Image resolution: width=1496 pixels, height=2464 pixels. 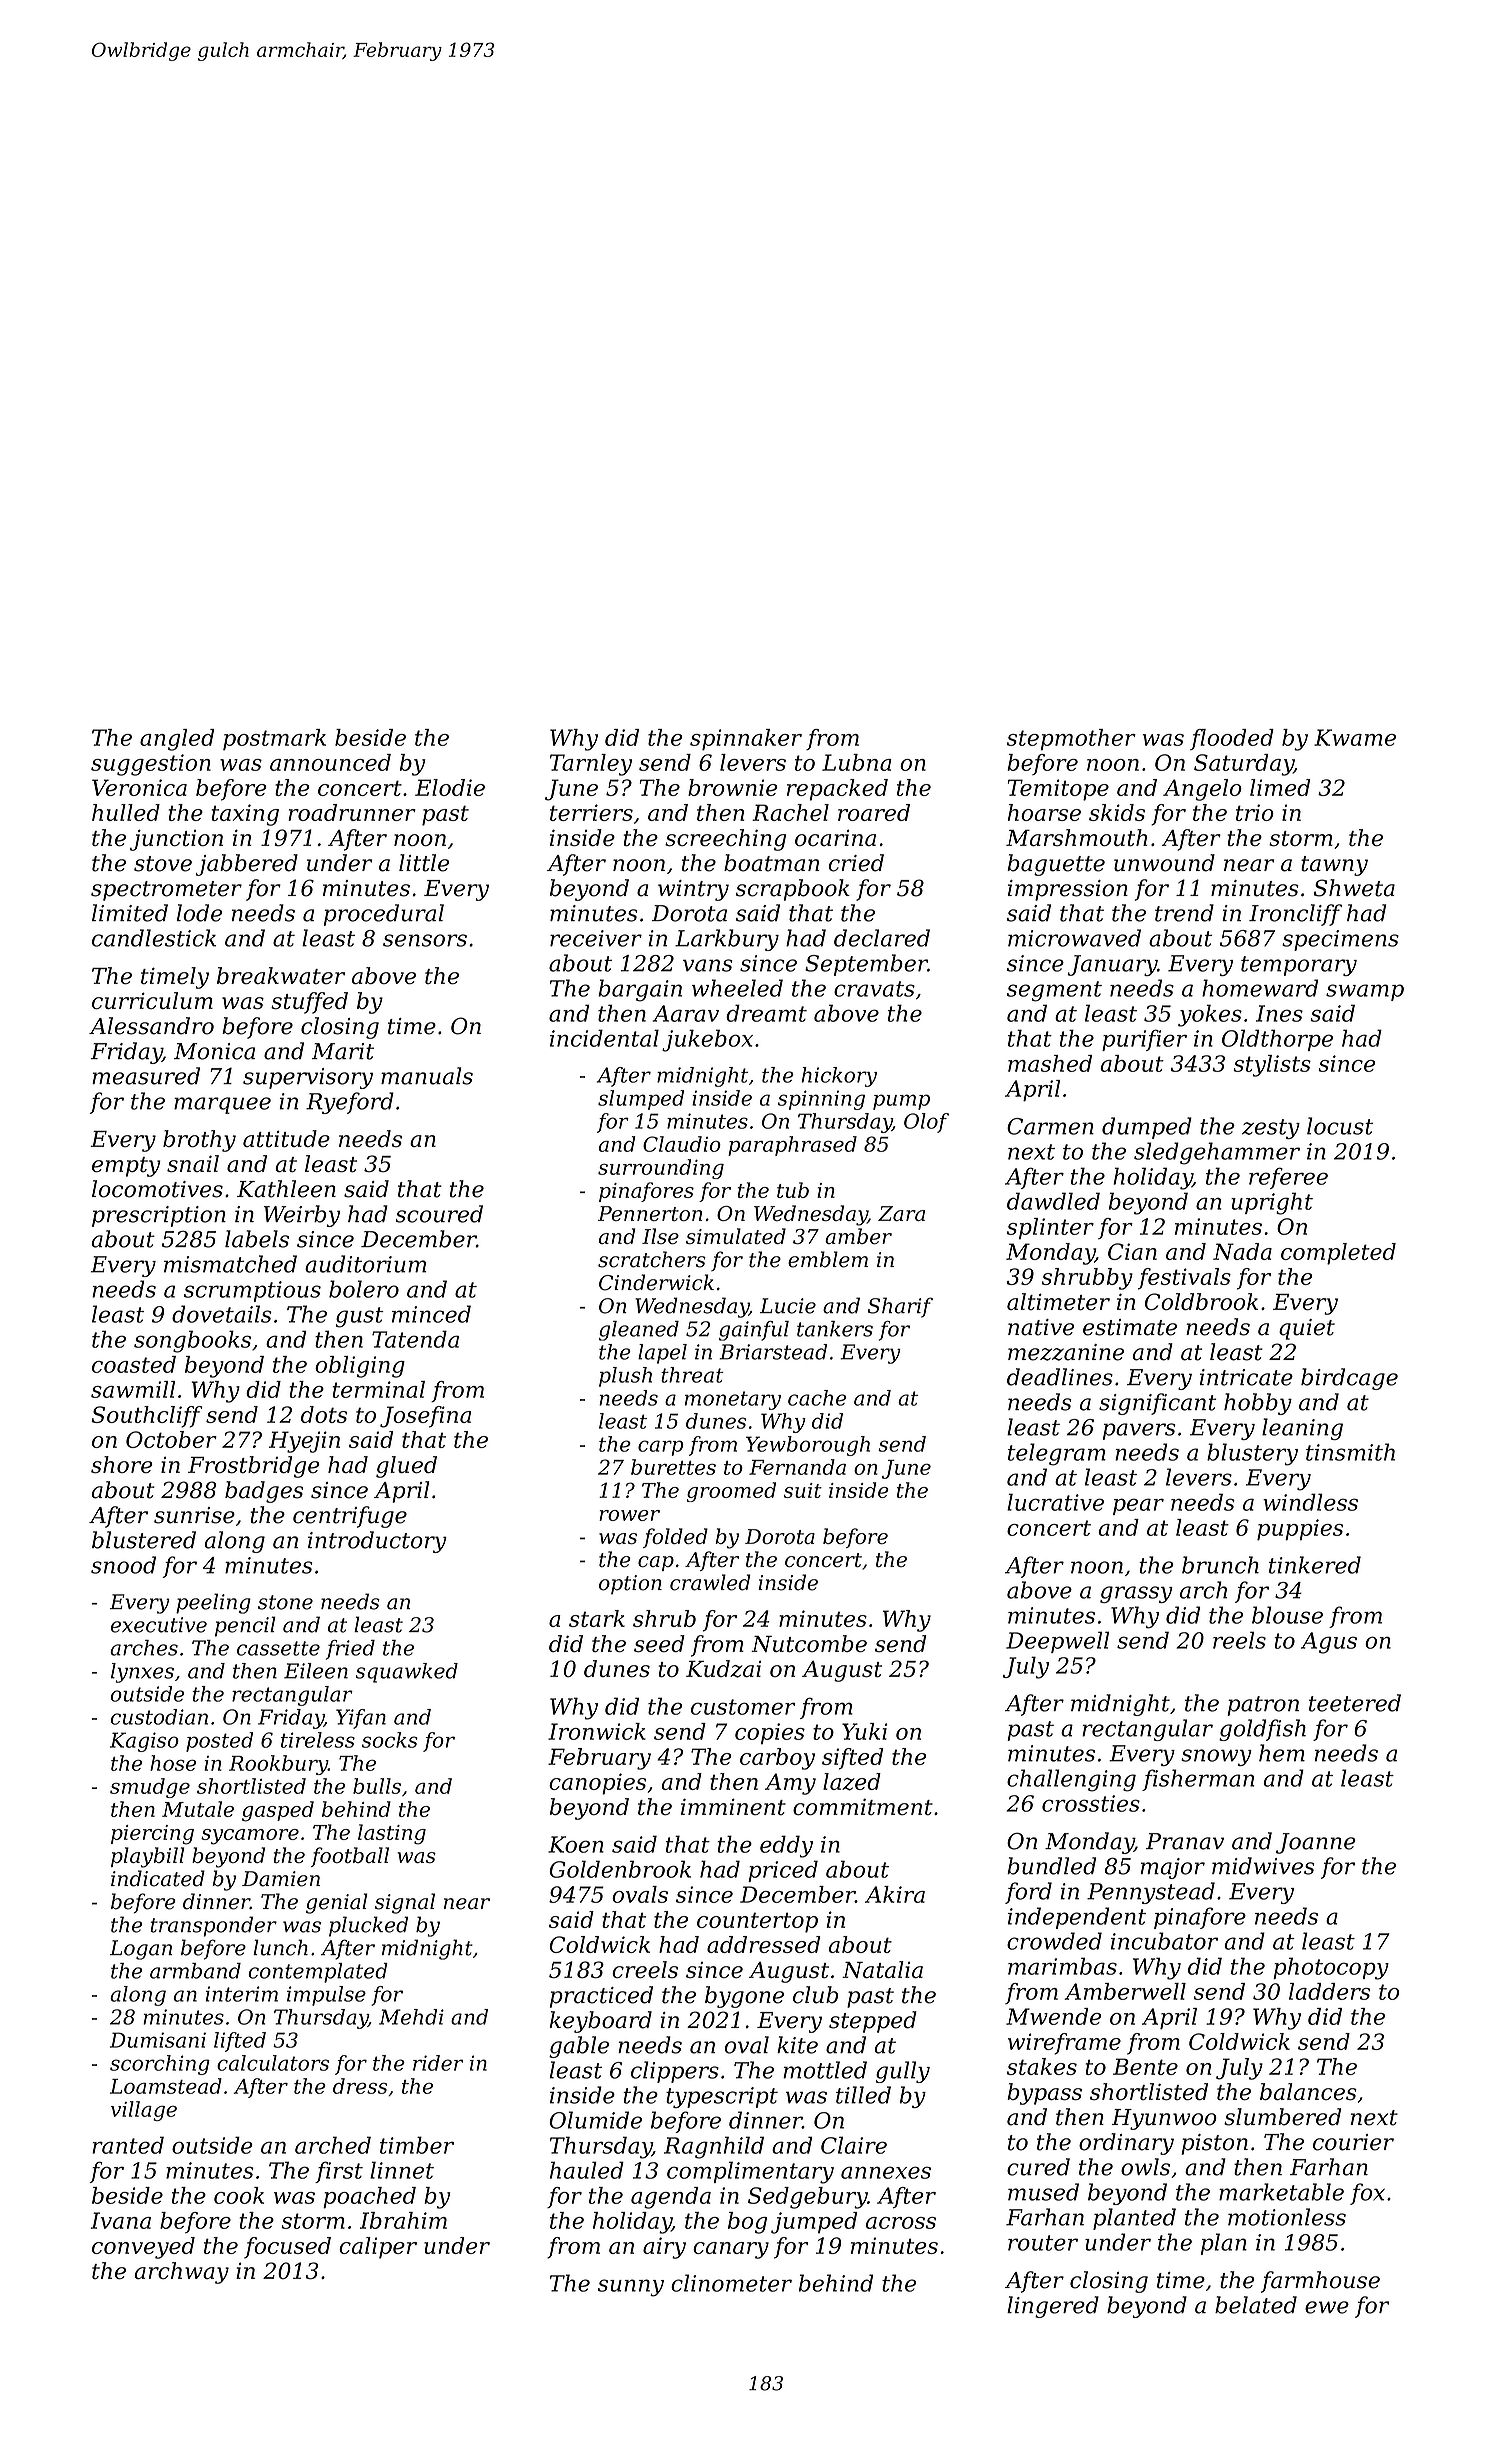 What do you see at coordinates (710, 1582) in the screenshot?
I see `crawled` at bounding box center [710, 1582].
